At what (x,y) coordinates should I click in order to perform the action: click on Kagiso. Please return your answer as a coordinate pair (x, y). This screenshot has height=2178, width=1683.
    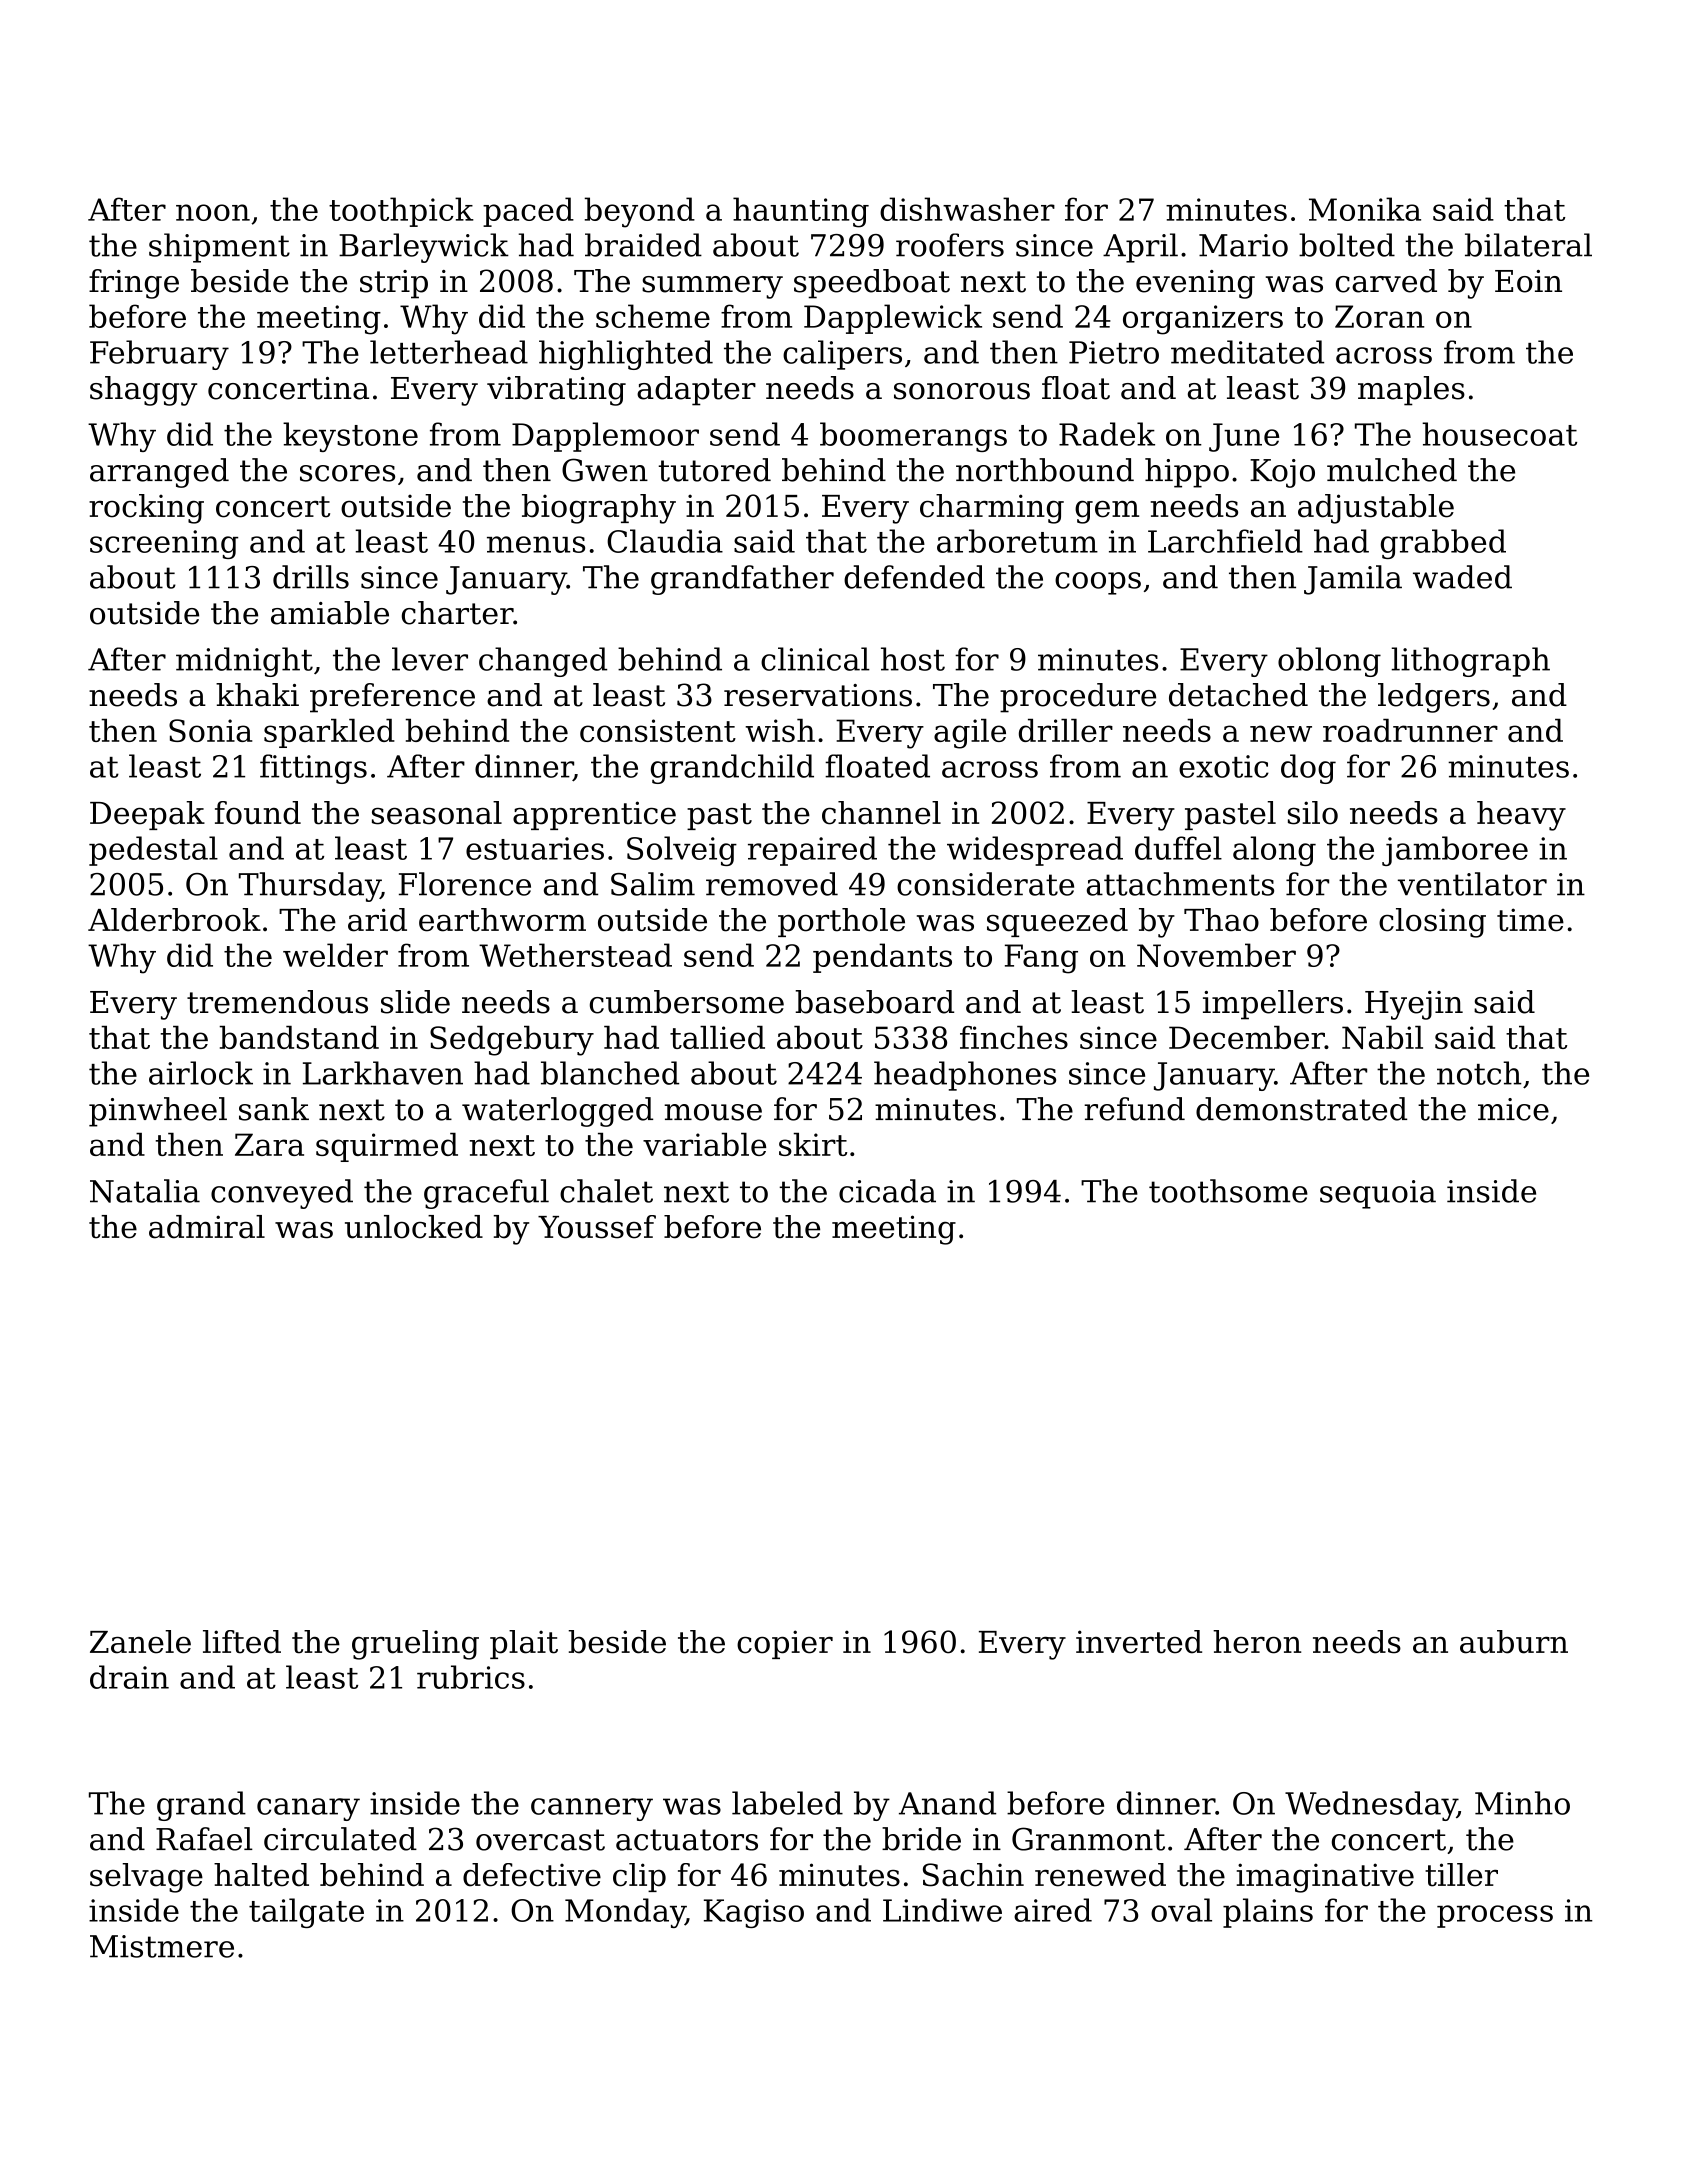
    Looking at the image, I should click on (754, 1913).
